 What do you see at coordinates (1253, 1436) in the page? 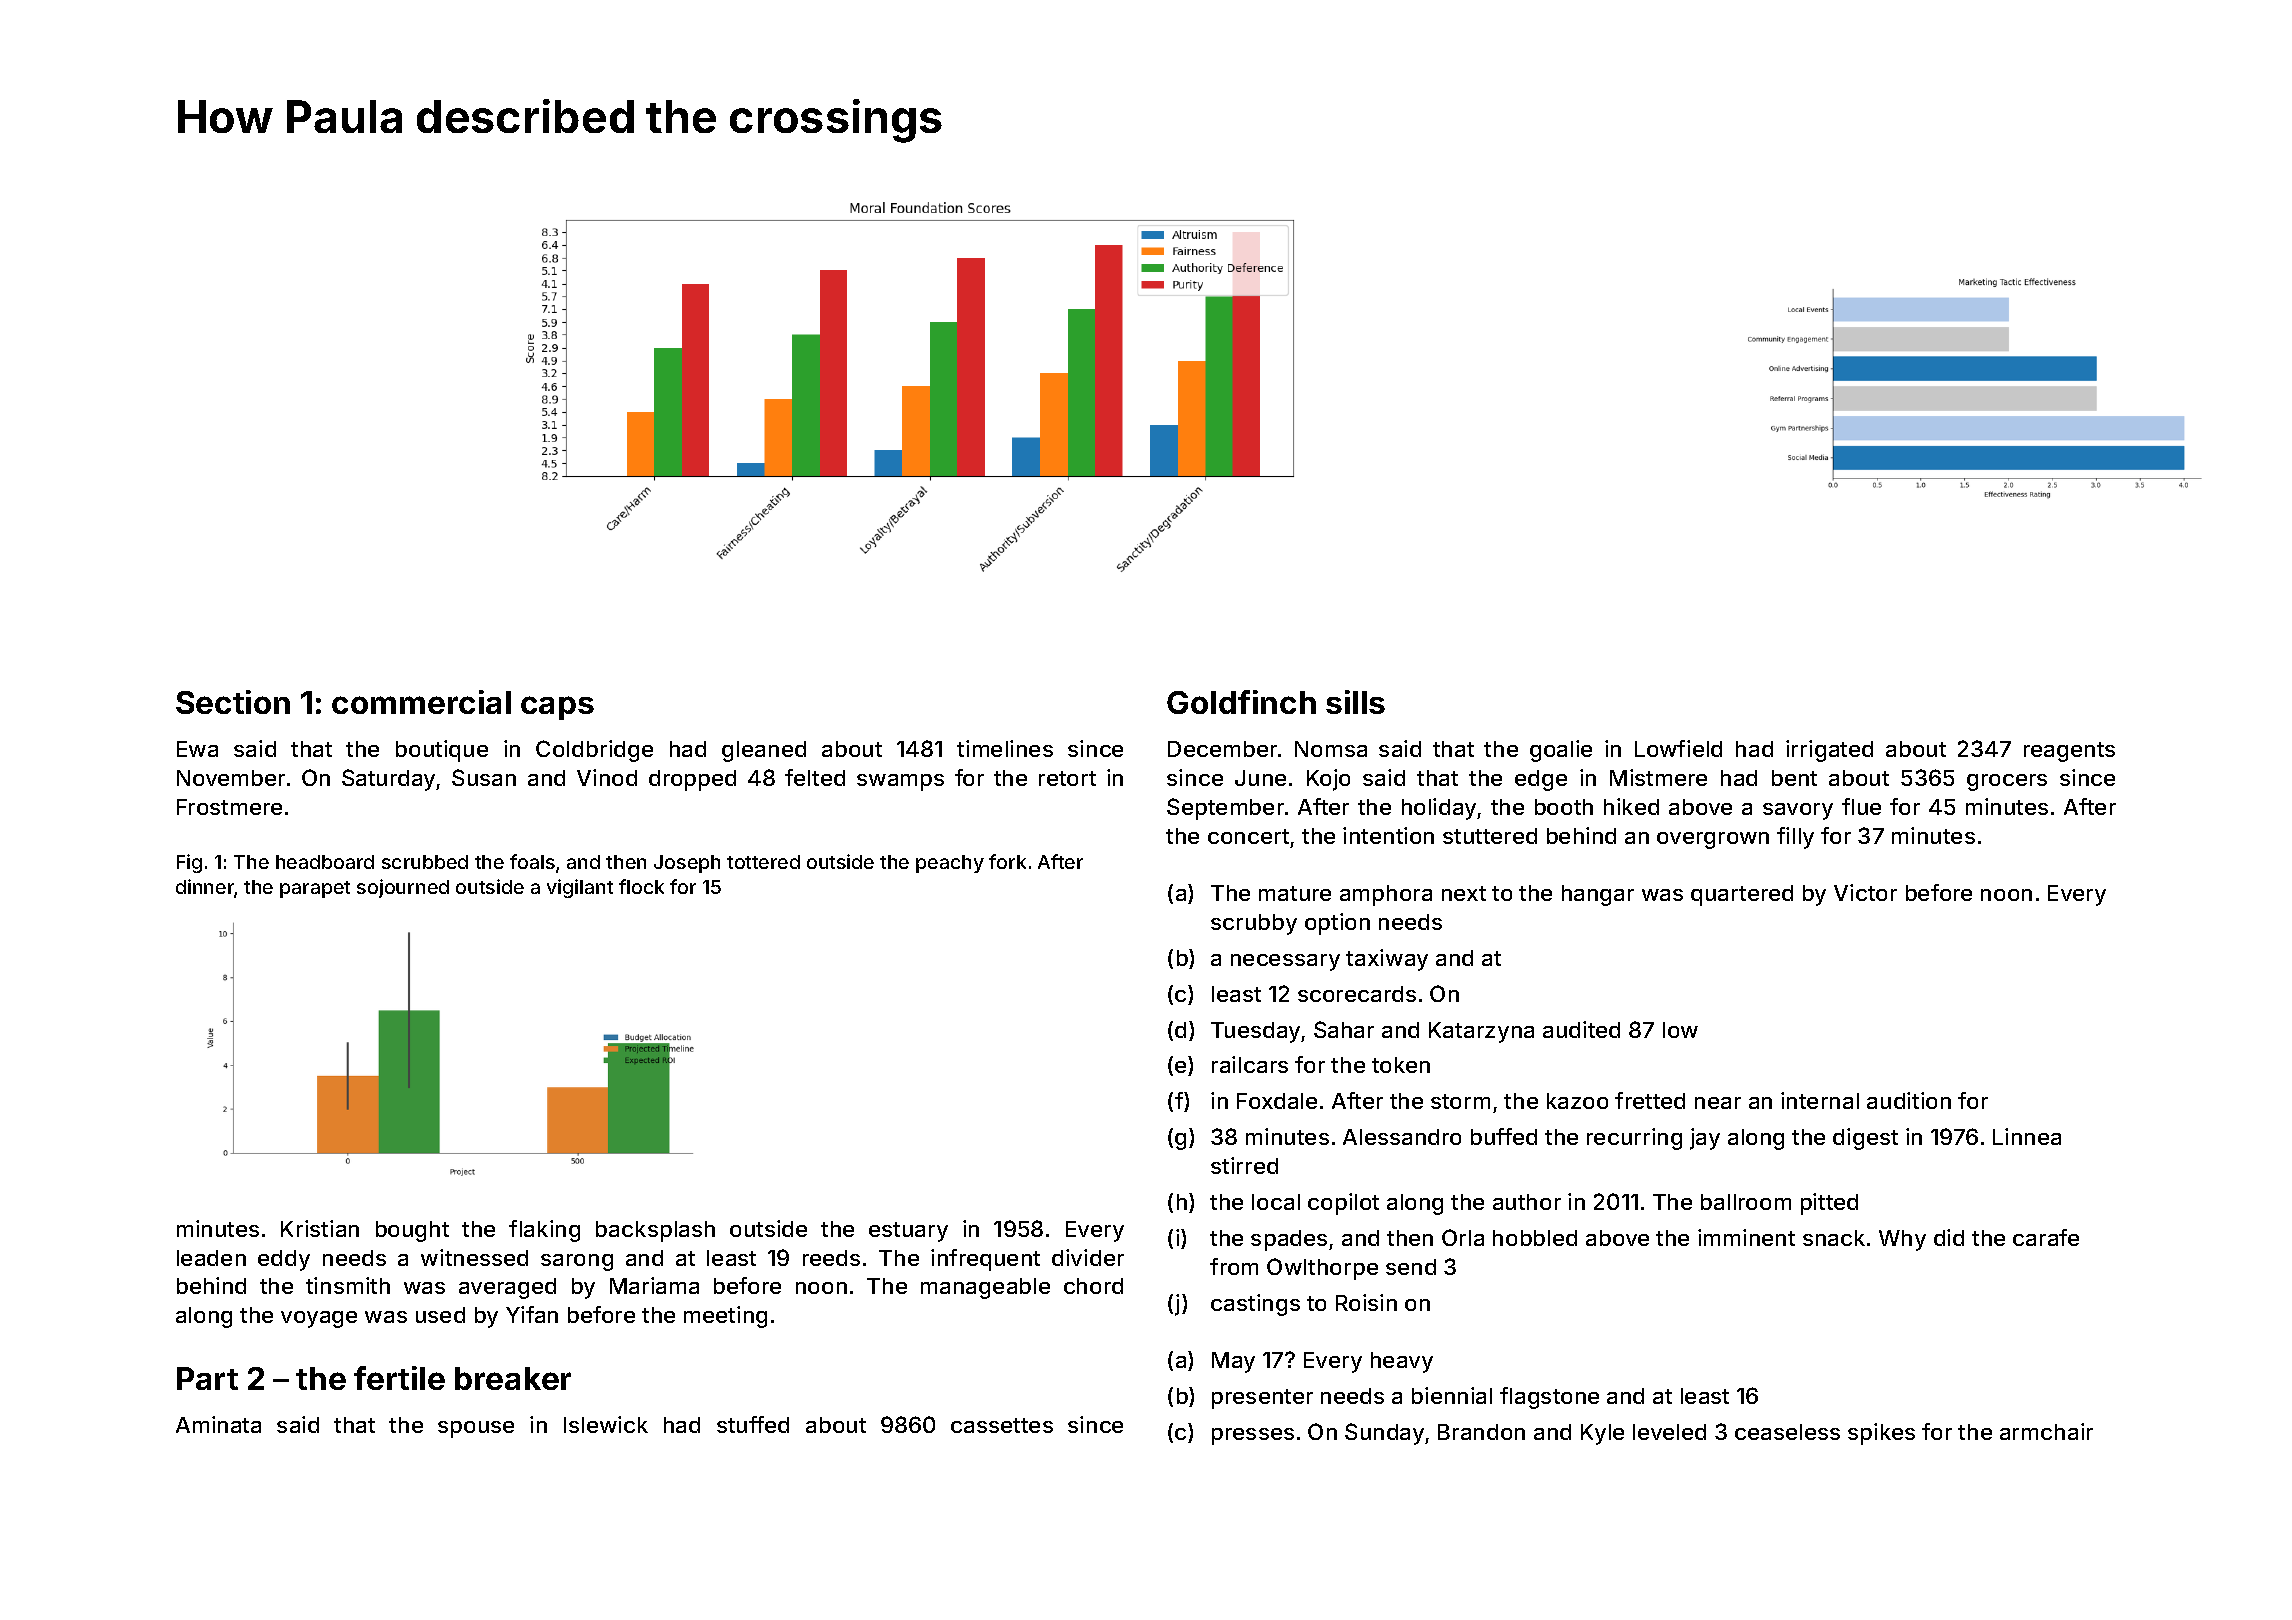
I see `presses` at bounding box center [1253, 1436].
